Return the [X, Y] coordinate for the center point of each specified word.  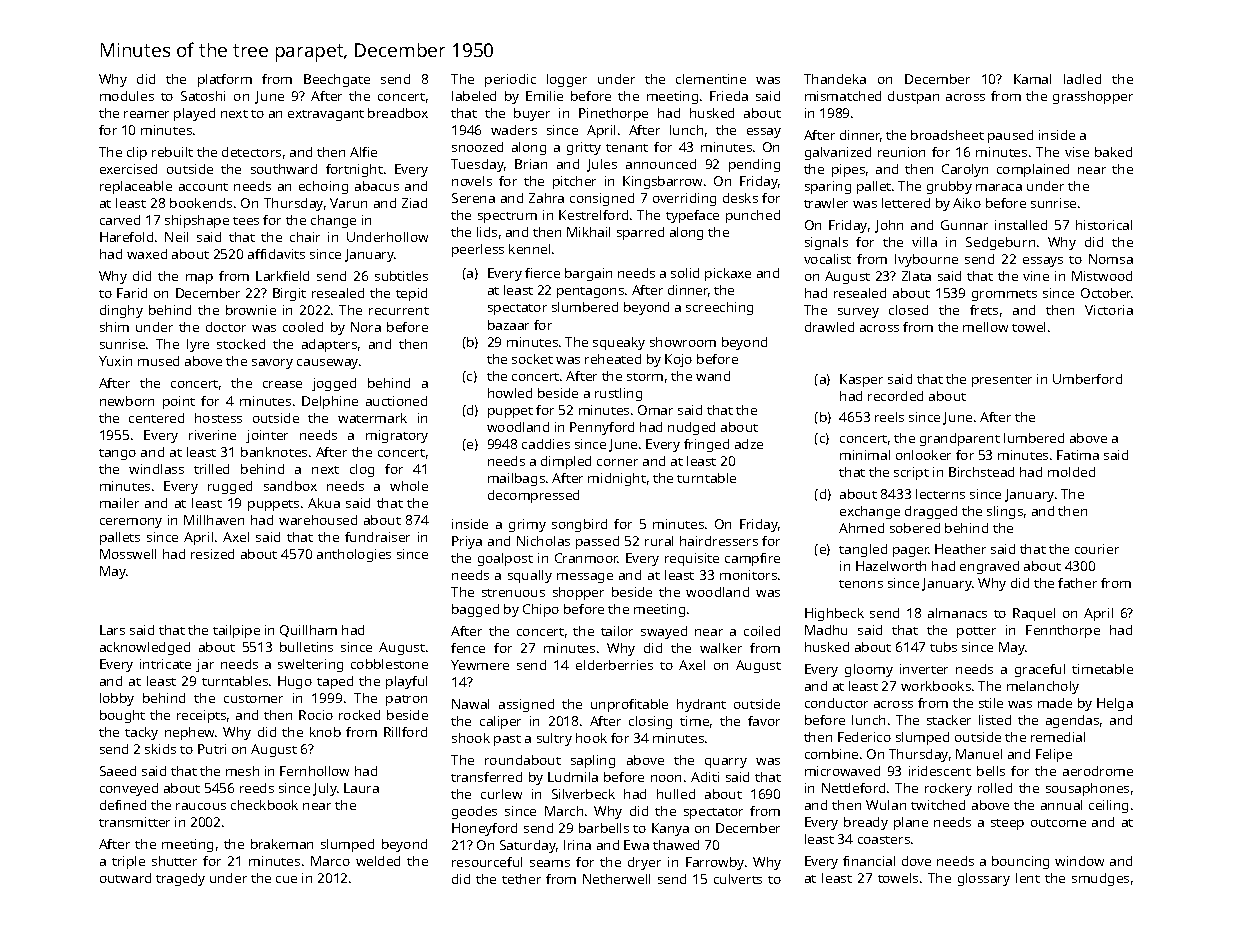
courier [1097, 549]
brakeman [282, 844]
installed [1021, 225]
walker [721, 648]
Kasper [861, 380]
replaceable [136, 187]
